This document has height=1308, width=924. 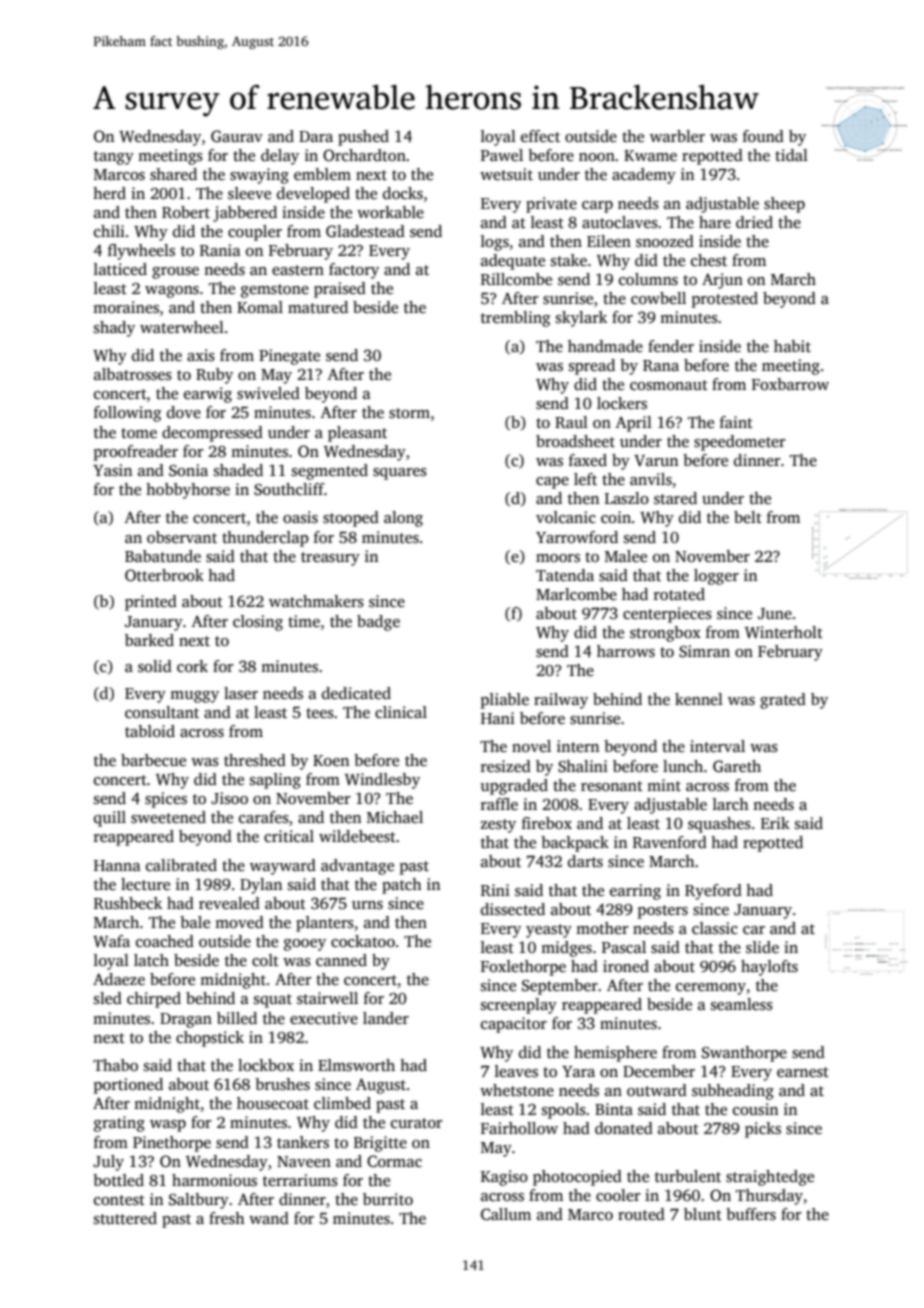 I want to click on adequate, so click(x=513, y=262).
